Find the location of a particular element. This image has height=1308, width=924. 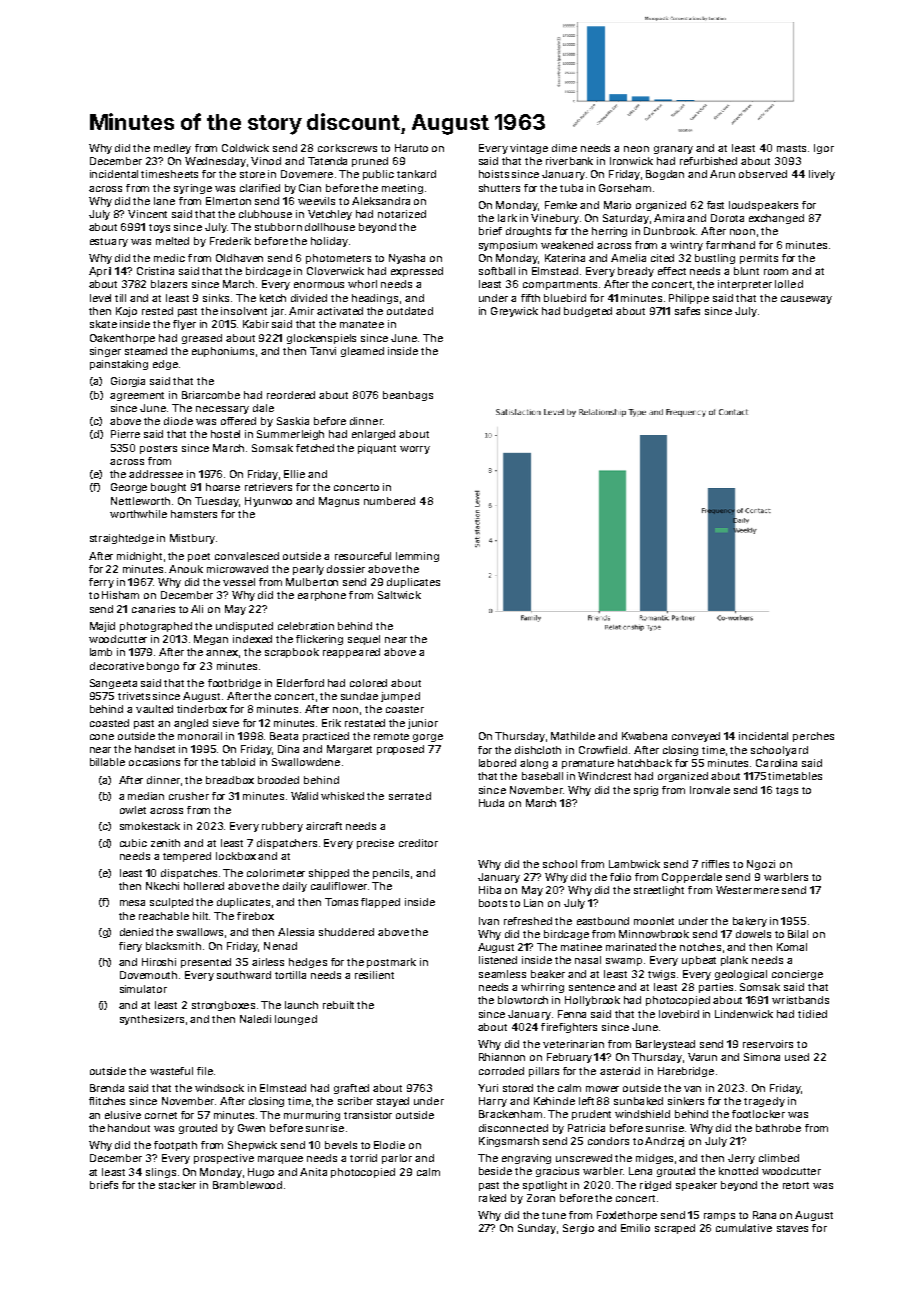

Carolina is located at coordinates (776, 763).
